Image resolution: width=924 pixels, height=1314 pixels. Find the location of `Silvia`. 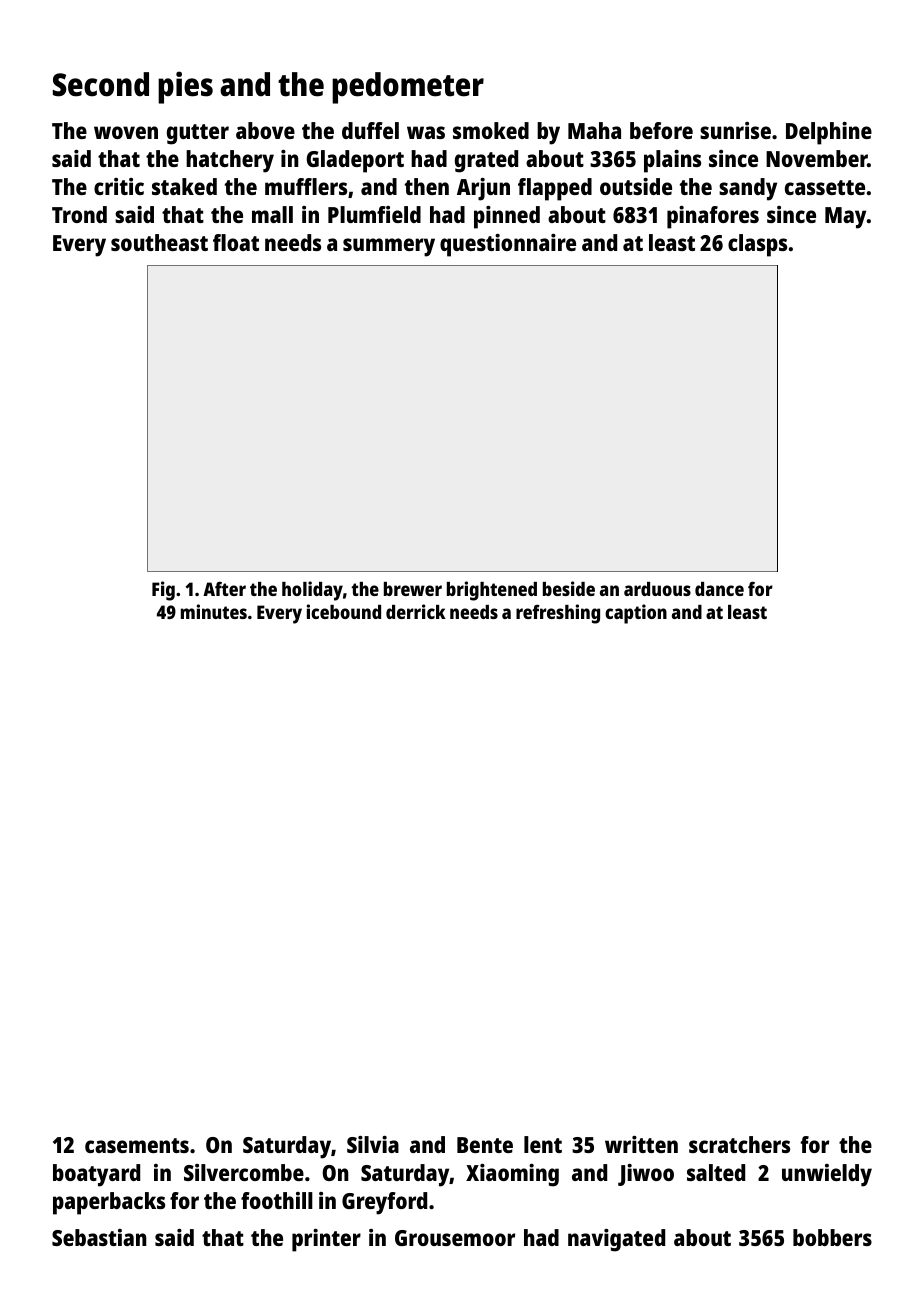

Silvia is located at coordinates (373, 1144).
